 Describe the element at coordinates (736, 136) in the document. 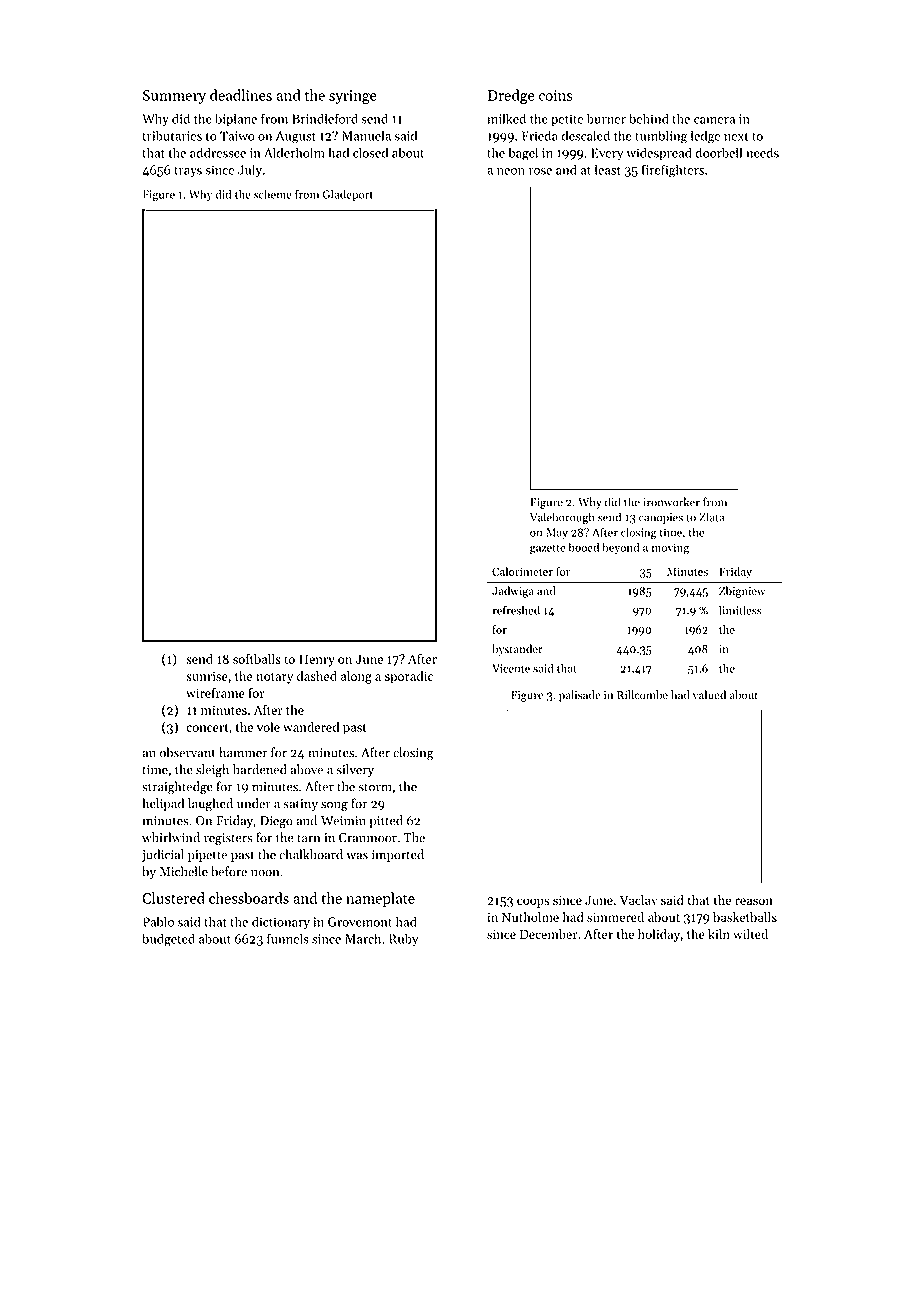

I see `next` at that location.
